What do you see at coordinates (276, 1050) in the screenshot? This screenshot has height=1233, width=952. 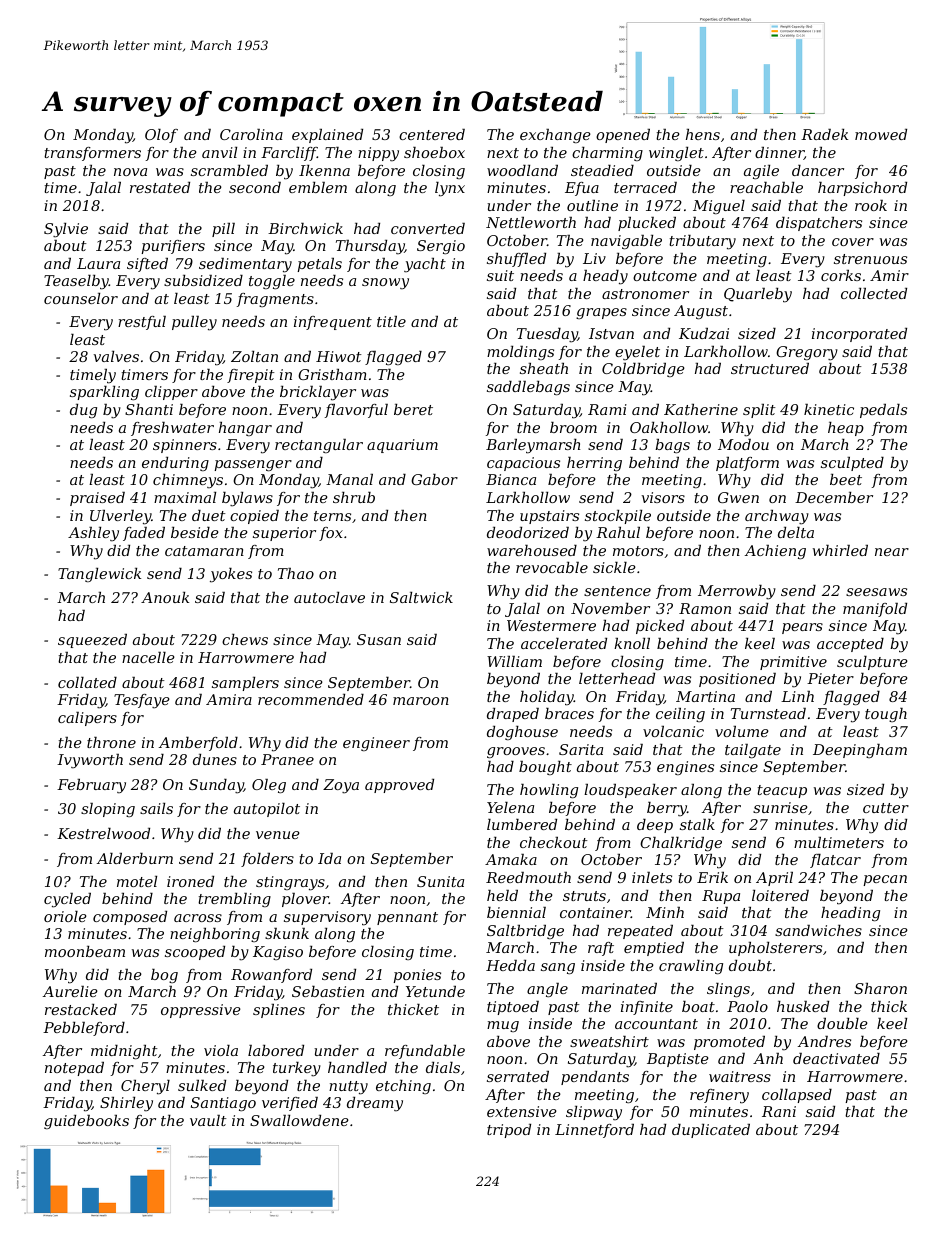 I see `labored` at bounding box center [276, 1050].
